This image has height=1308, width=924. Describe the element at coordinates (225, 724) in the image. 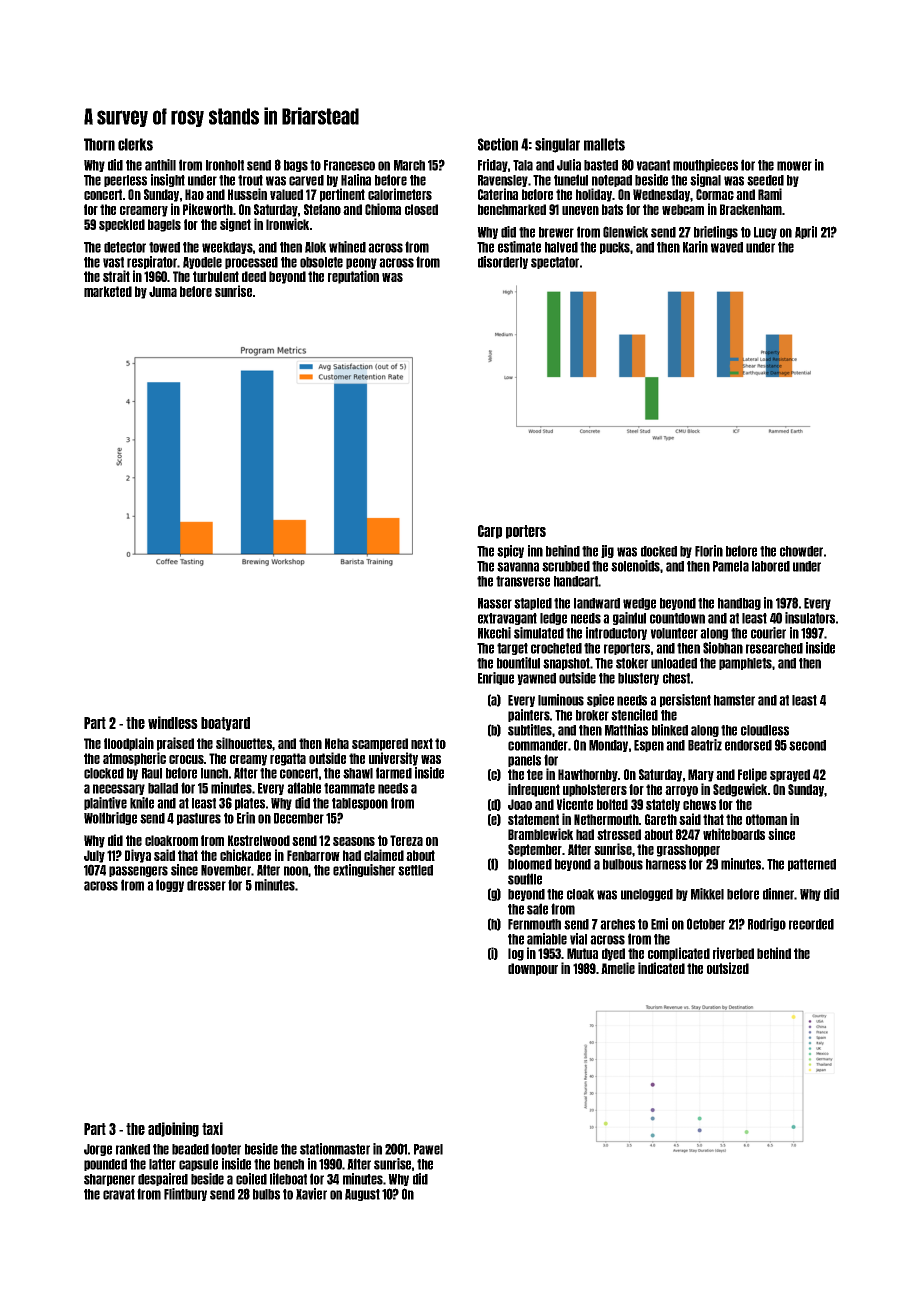

I see `boatyard` at that location.
